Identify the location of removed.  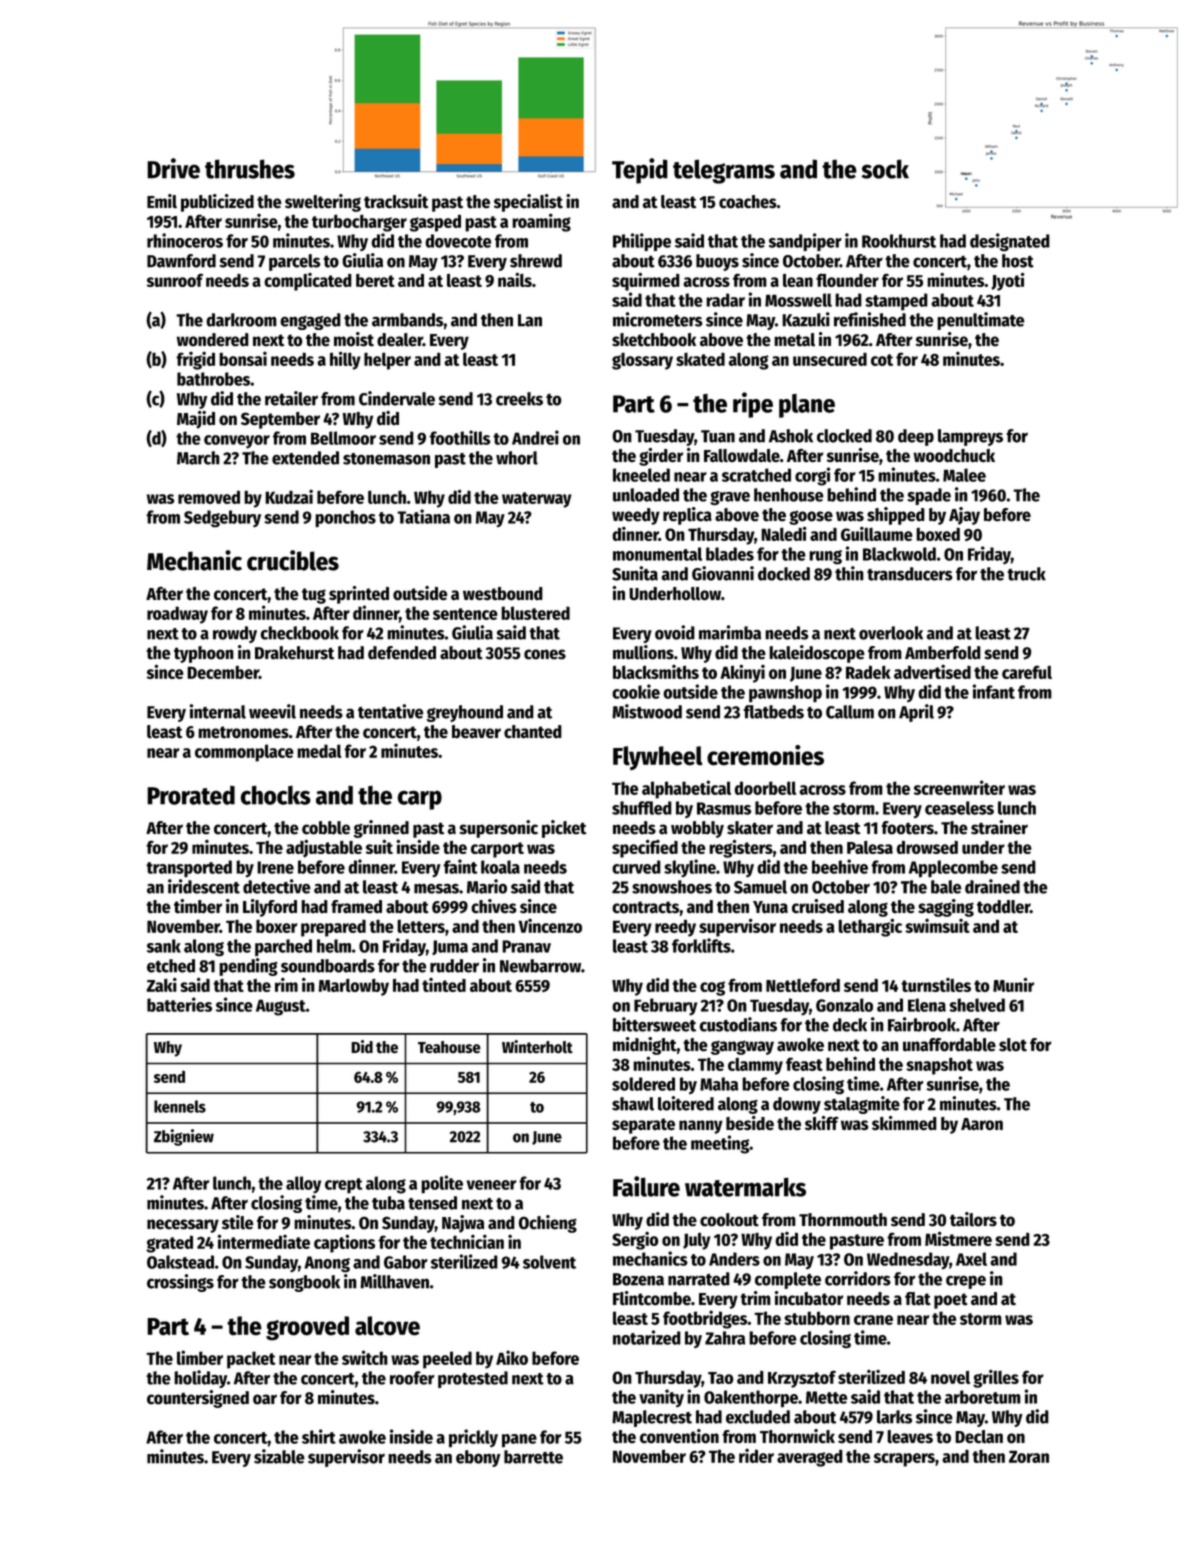
(209, 497).
